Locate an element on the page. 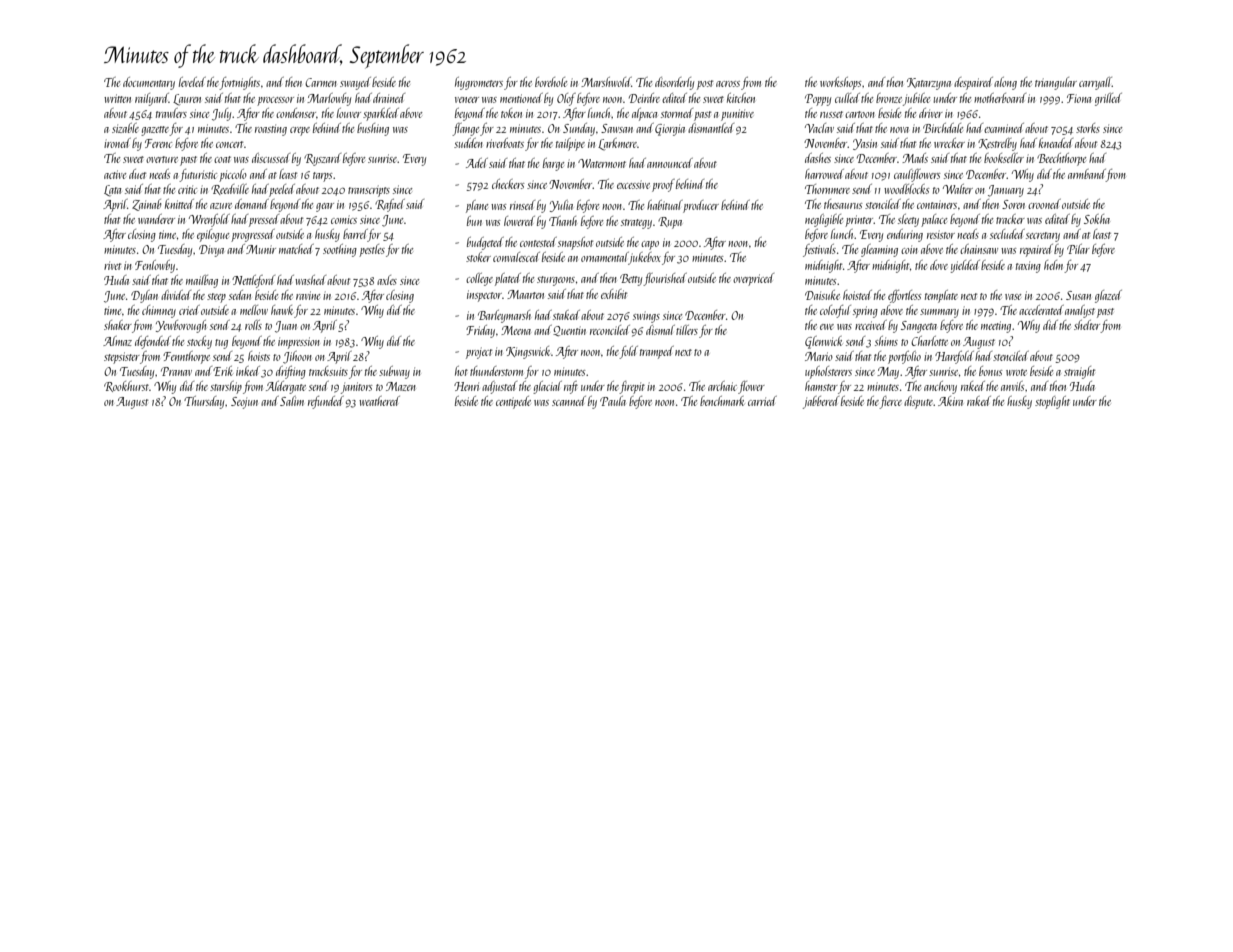 The image size is (1233, 952). Carmen is located at coordinates (321, 82).
